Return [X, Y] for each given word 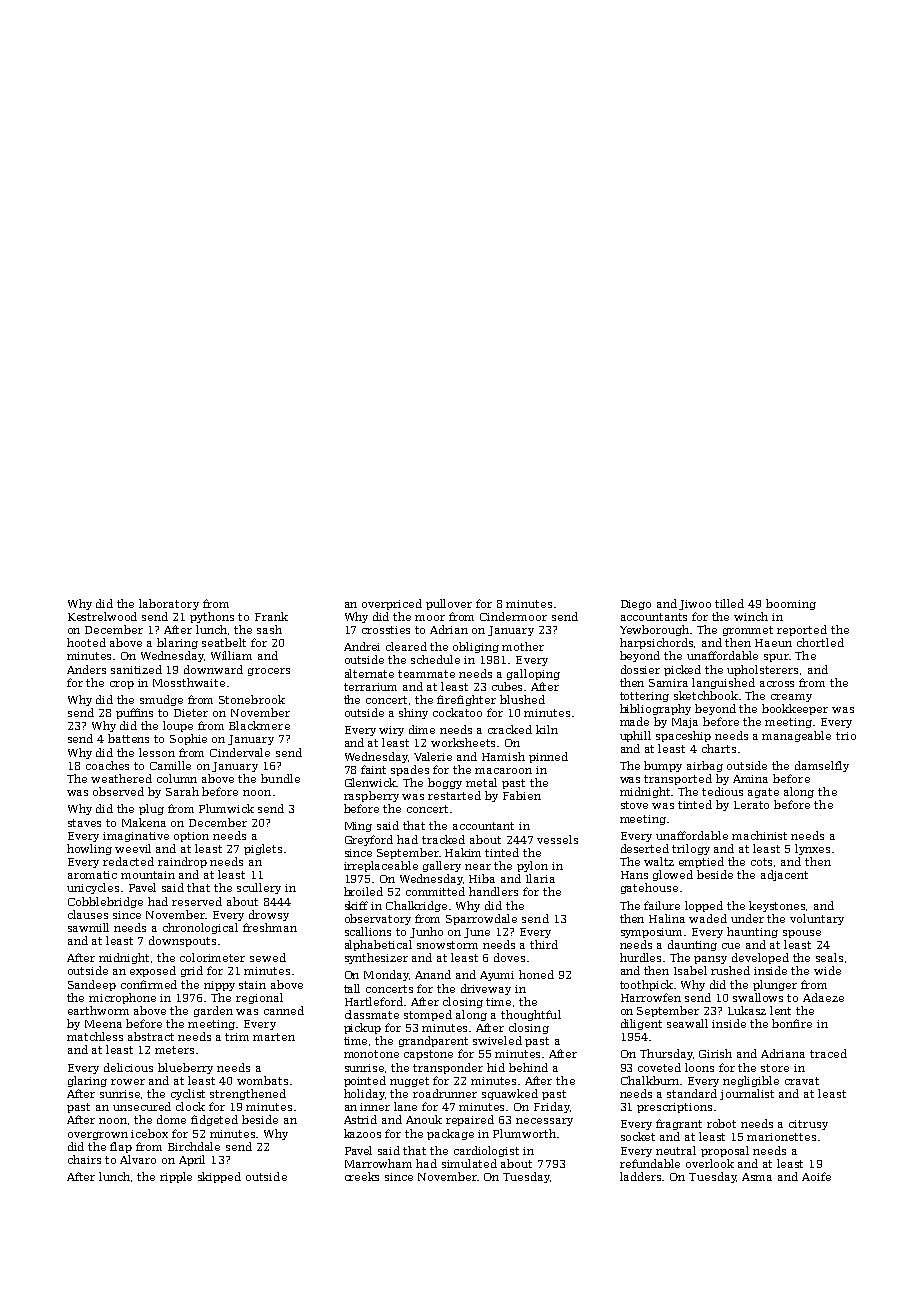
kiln [547, 729]
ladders [641, 1176]
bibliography [655, 709]
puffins [134, 713]
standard [692, 1093]
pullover [449, 604]
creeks [362, 1176]
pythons [212, 617]
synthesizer [376, 958]
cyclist [188, 1094]
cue [731, 946]
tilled [729, 603]
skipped [219, 1177]
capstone [428, 1055]
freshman [270, 927]
